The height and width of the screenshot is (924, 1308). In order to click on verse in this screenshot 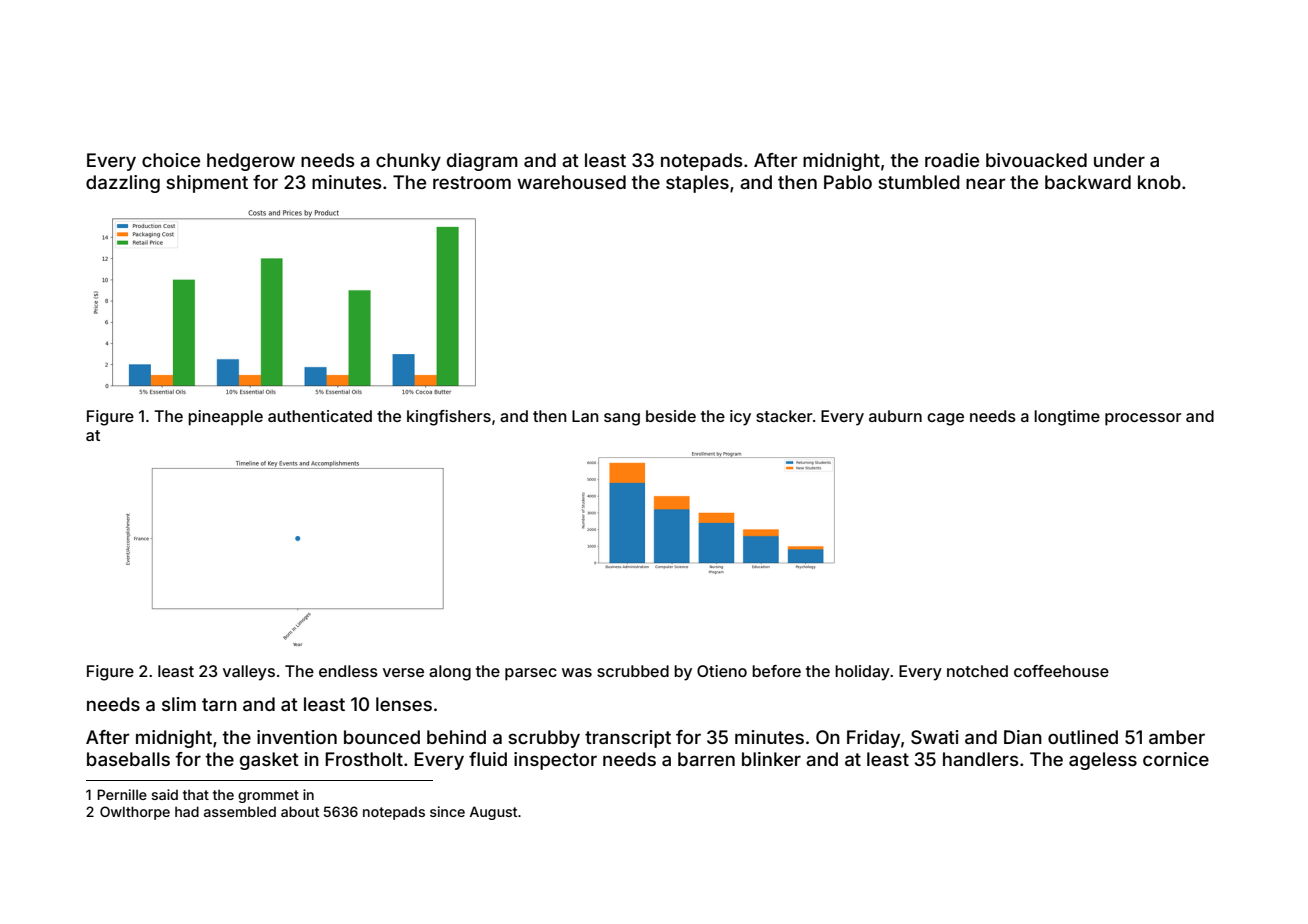, I will do `click(403, 672)`.
